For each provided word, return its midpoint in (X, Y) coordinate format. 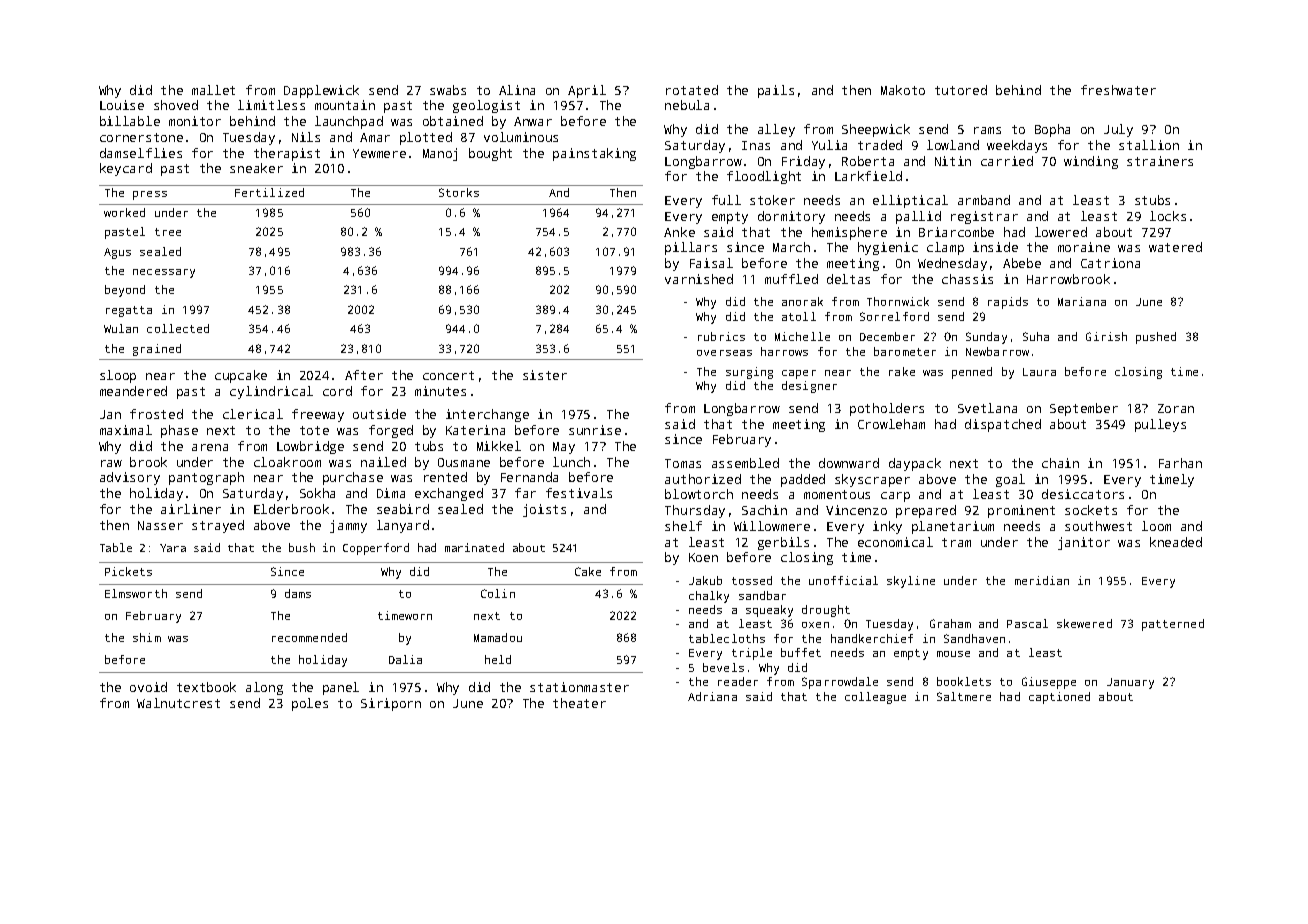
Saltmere (964, 696)
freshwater (1118, 90)
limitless (271, 105)
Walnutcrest (178, 703)
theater (579, 703)
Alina (517, 90)
